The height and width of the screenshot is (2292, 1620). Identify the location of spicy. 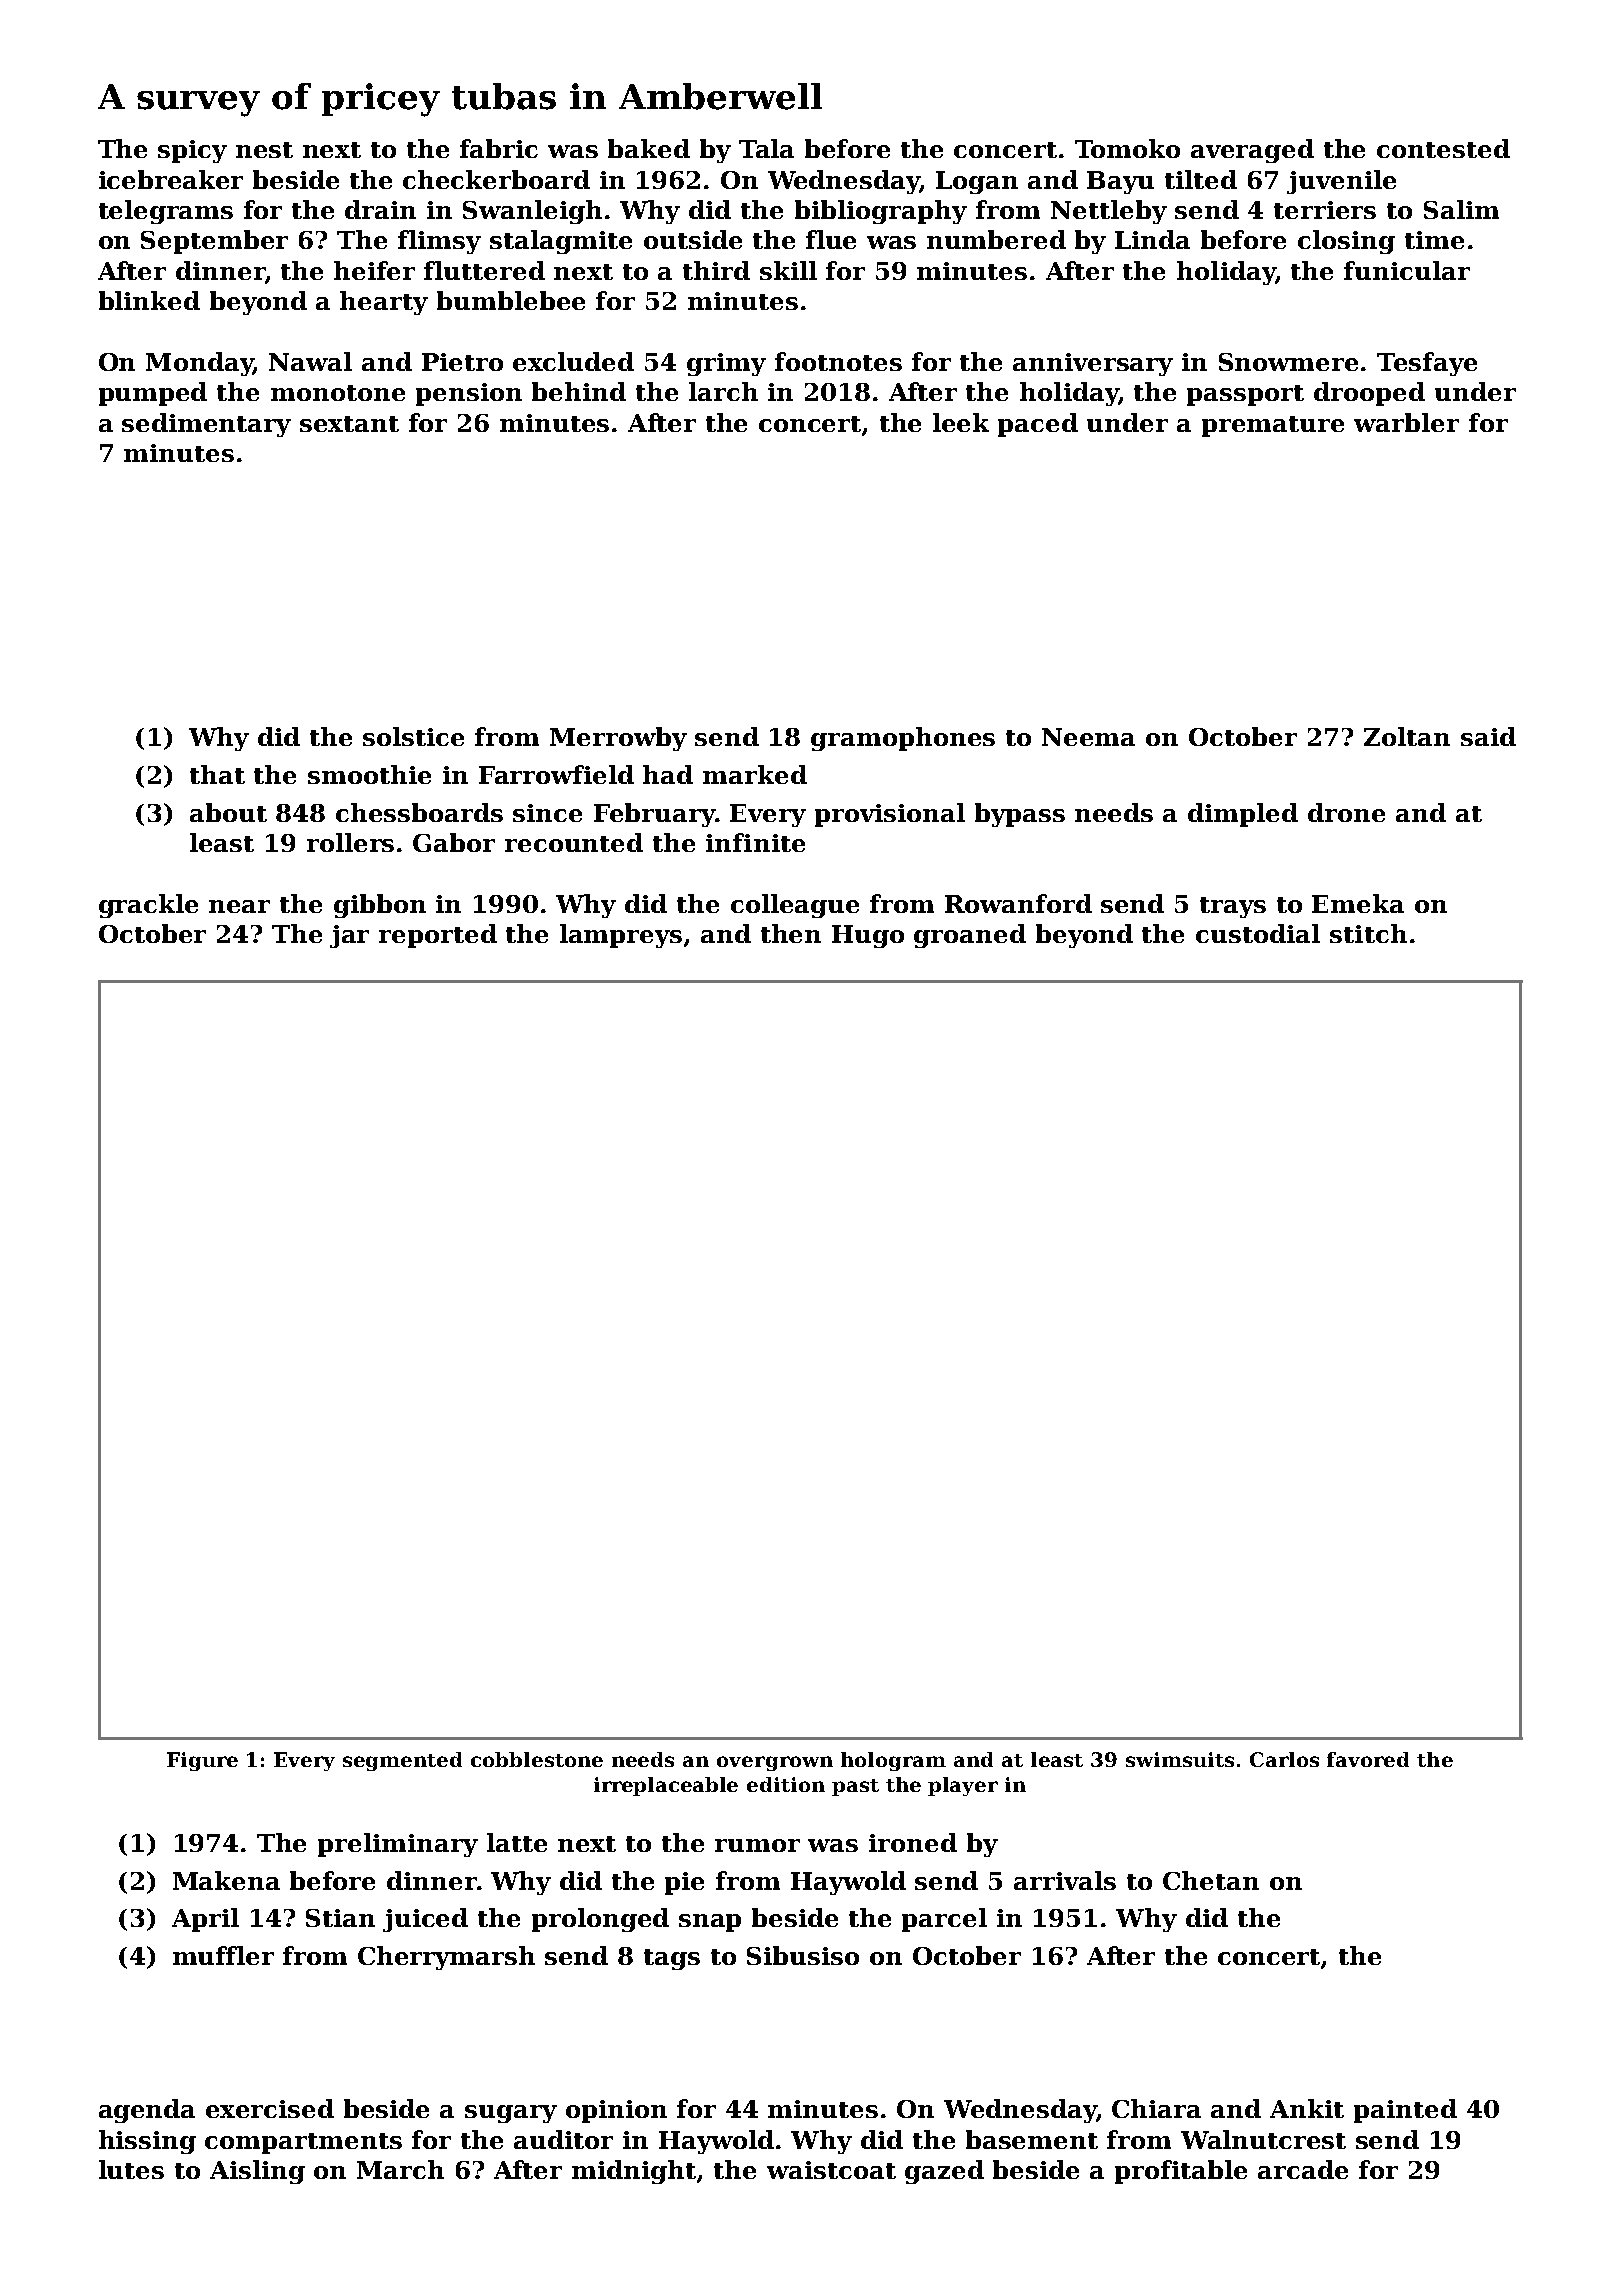
(192, 151).
